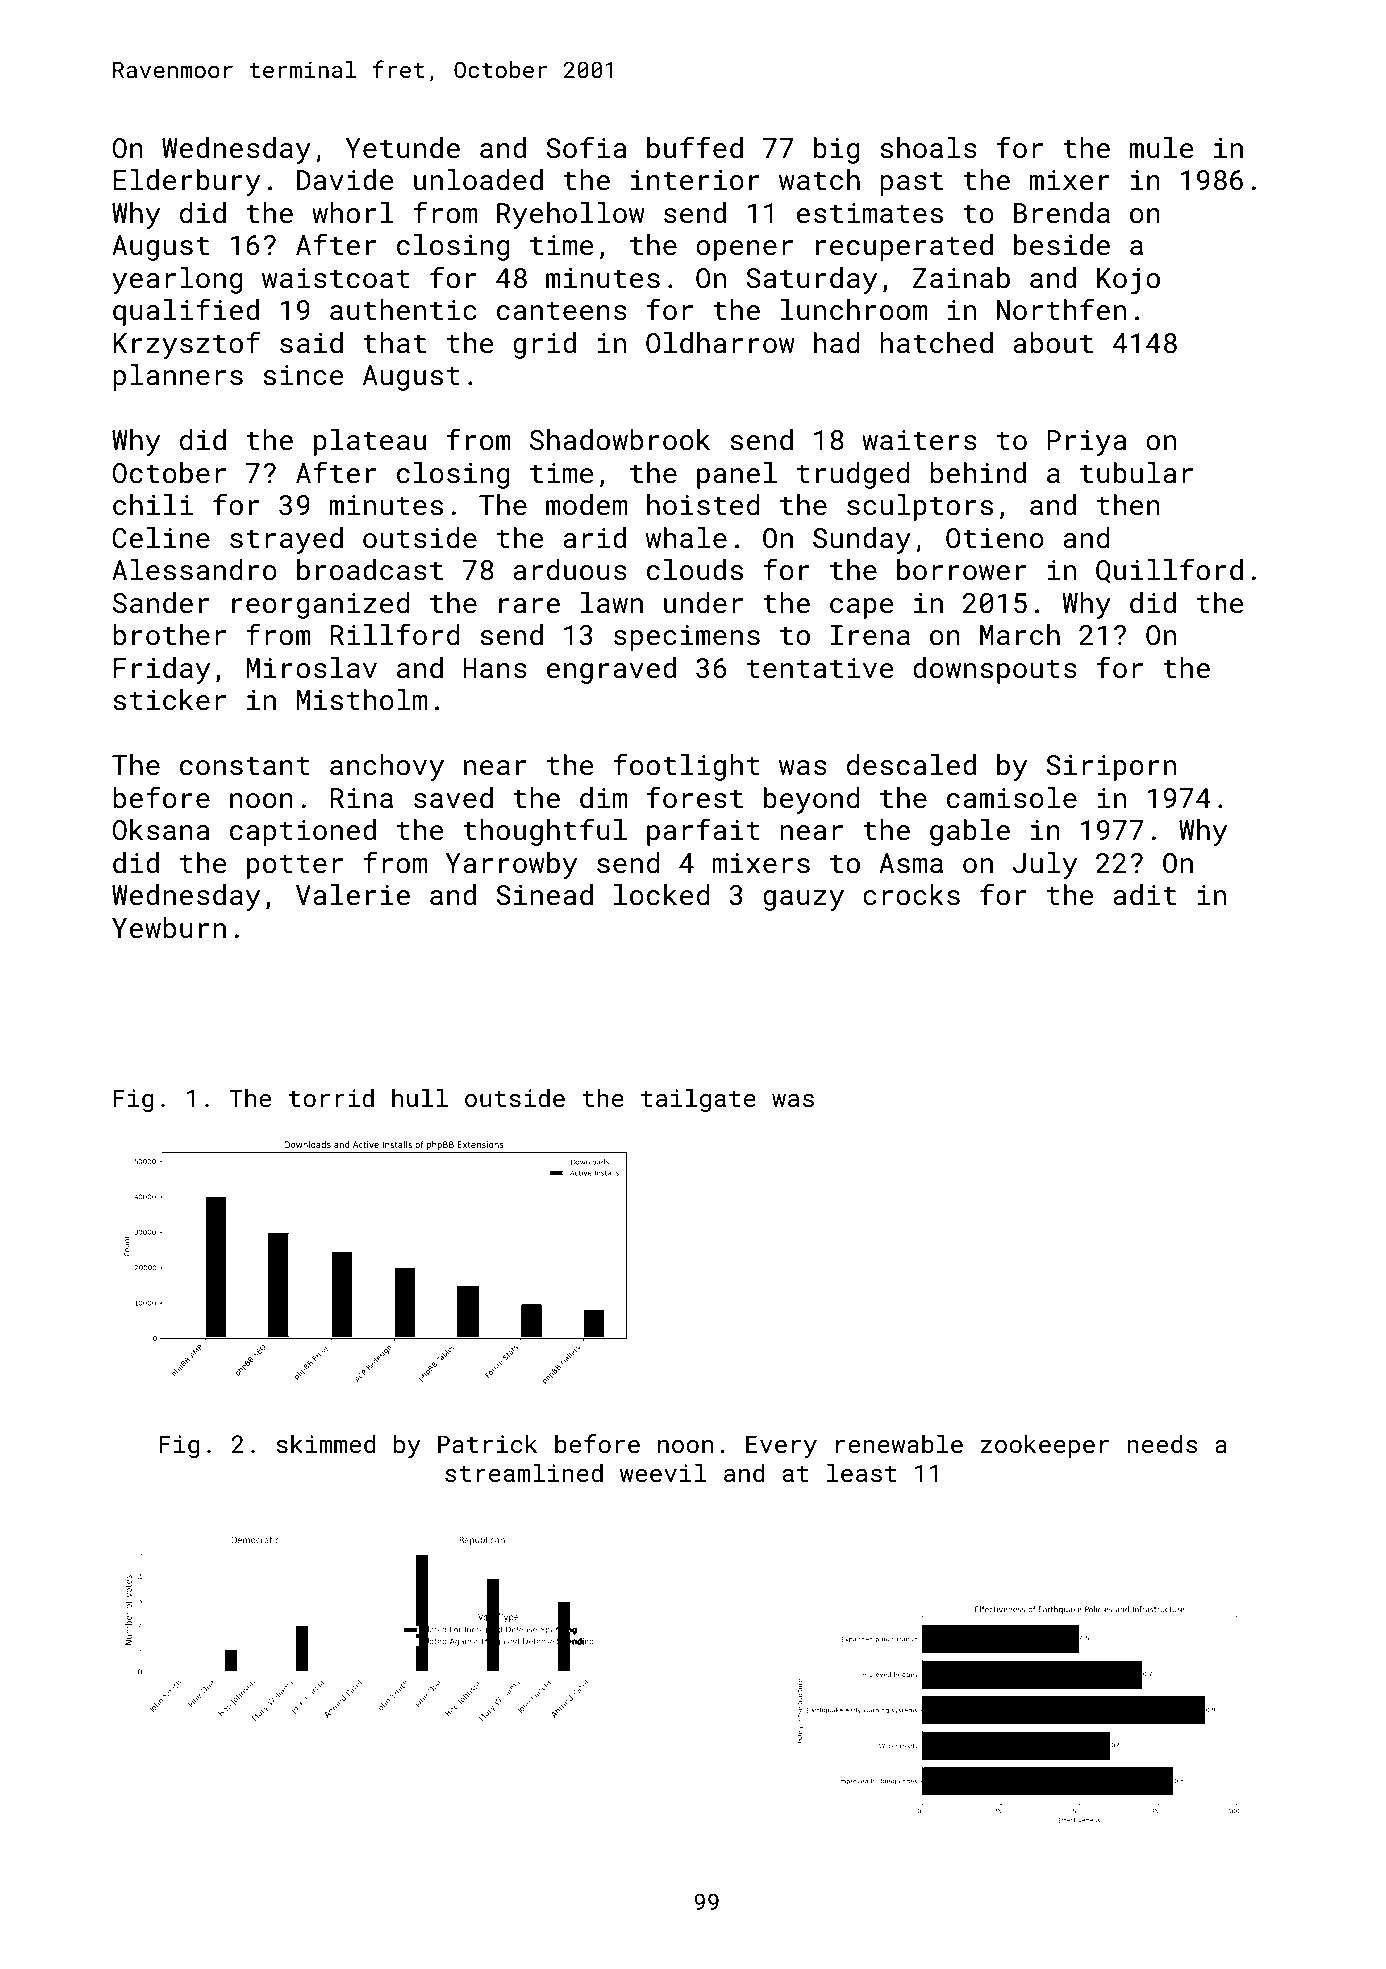 This screenshot has height=1969, width=1386. I want to click on weevil, so click(663, 1472).
